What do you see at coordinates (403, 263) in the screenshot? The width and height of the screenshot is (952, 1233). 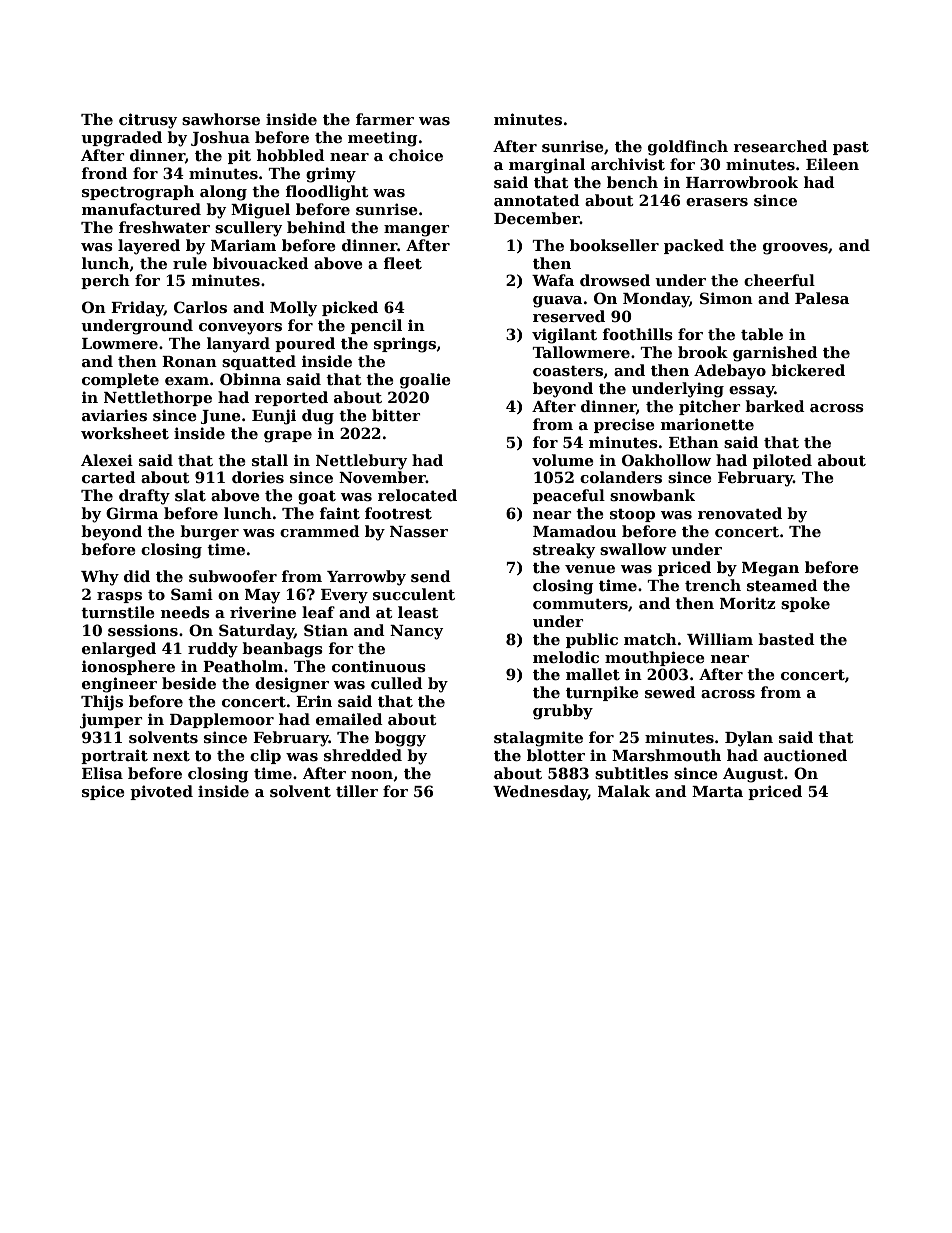 I see `fleet` at bounding box center [403, 263].
